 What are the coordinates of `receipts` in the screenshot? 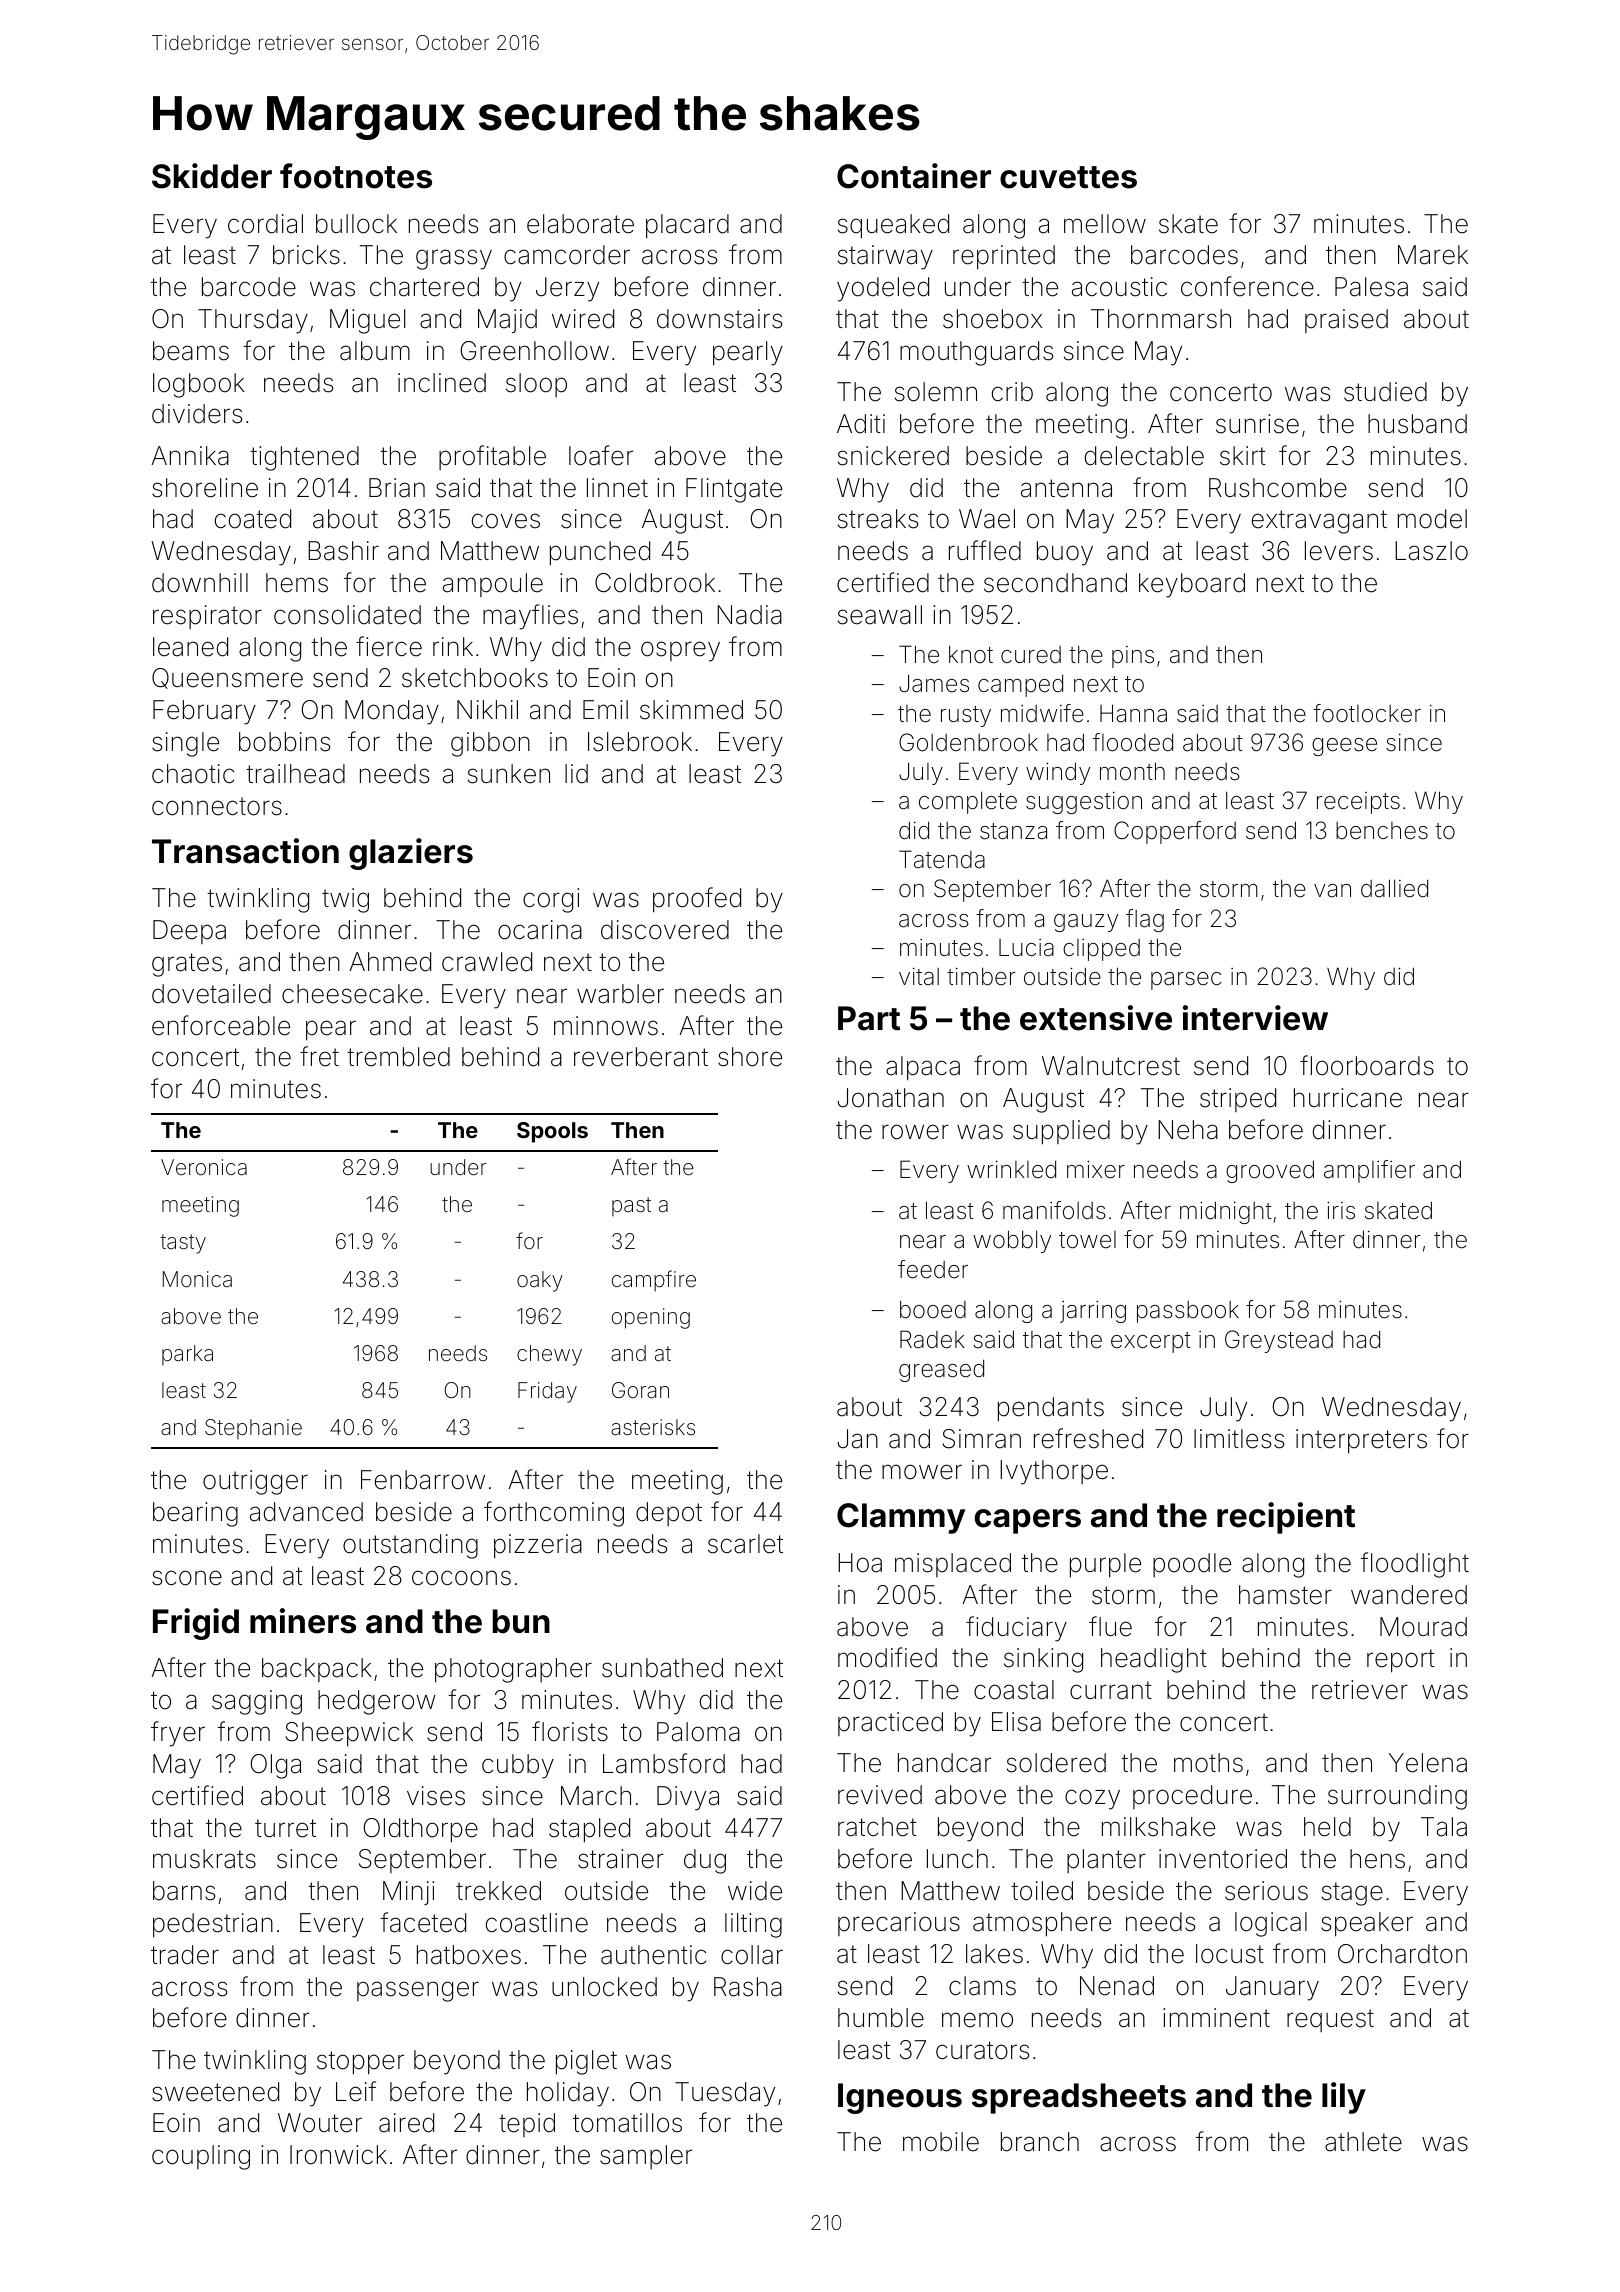 It's located at (1358, 803).
